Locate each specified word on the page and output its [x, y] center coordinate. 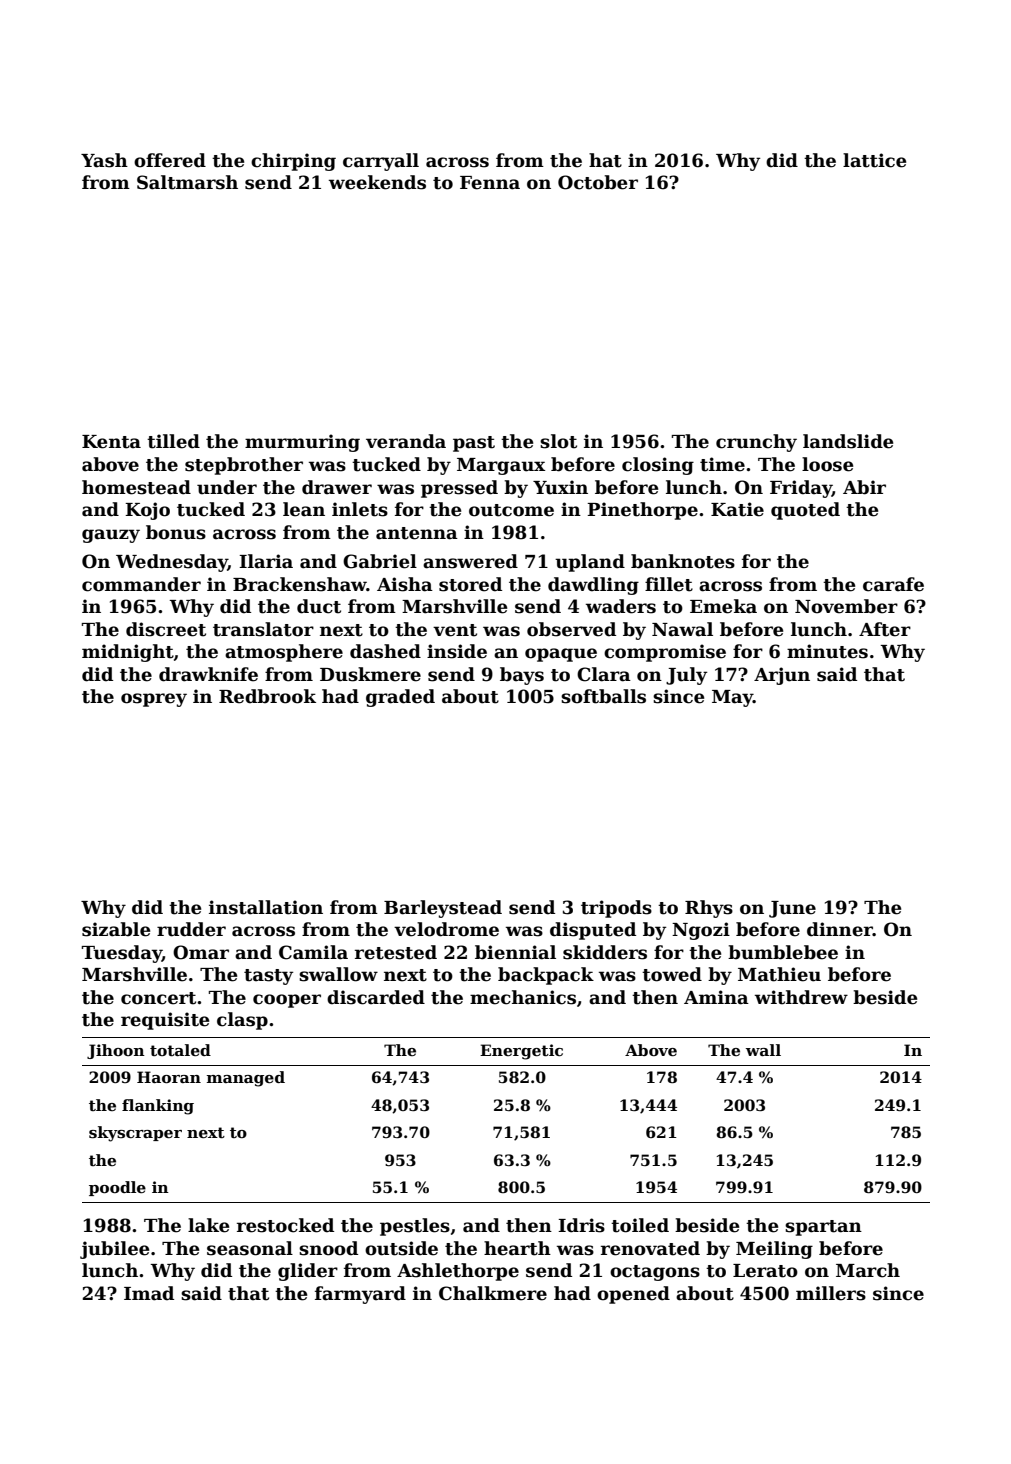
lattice [874, 160]
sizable [116, 929]
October [598, 182]
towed [672, 974]
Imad [149, 1293]
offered [170, 160]
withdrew [801, 997]
